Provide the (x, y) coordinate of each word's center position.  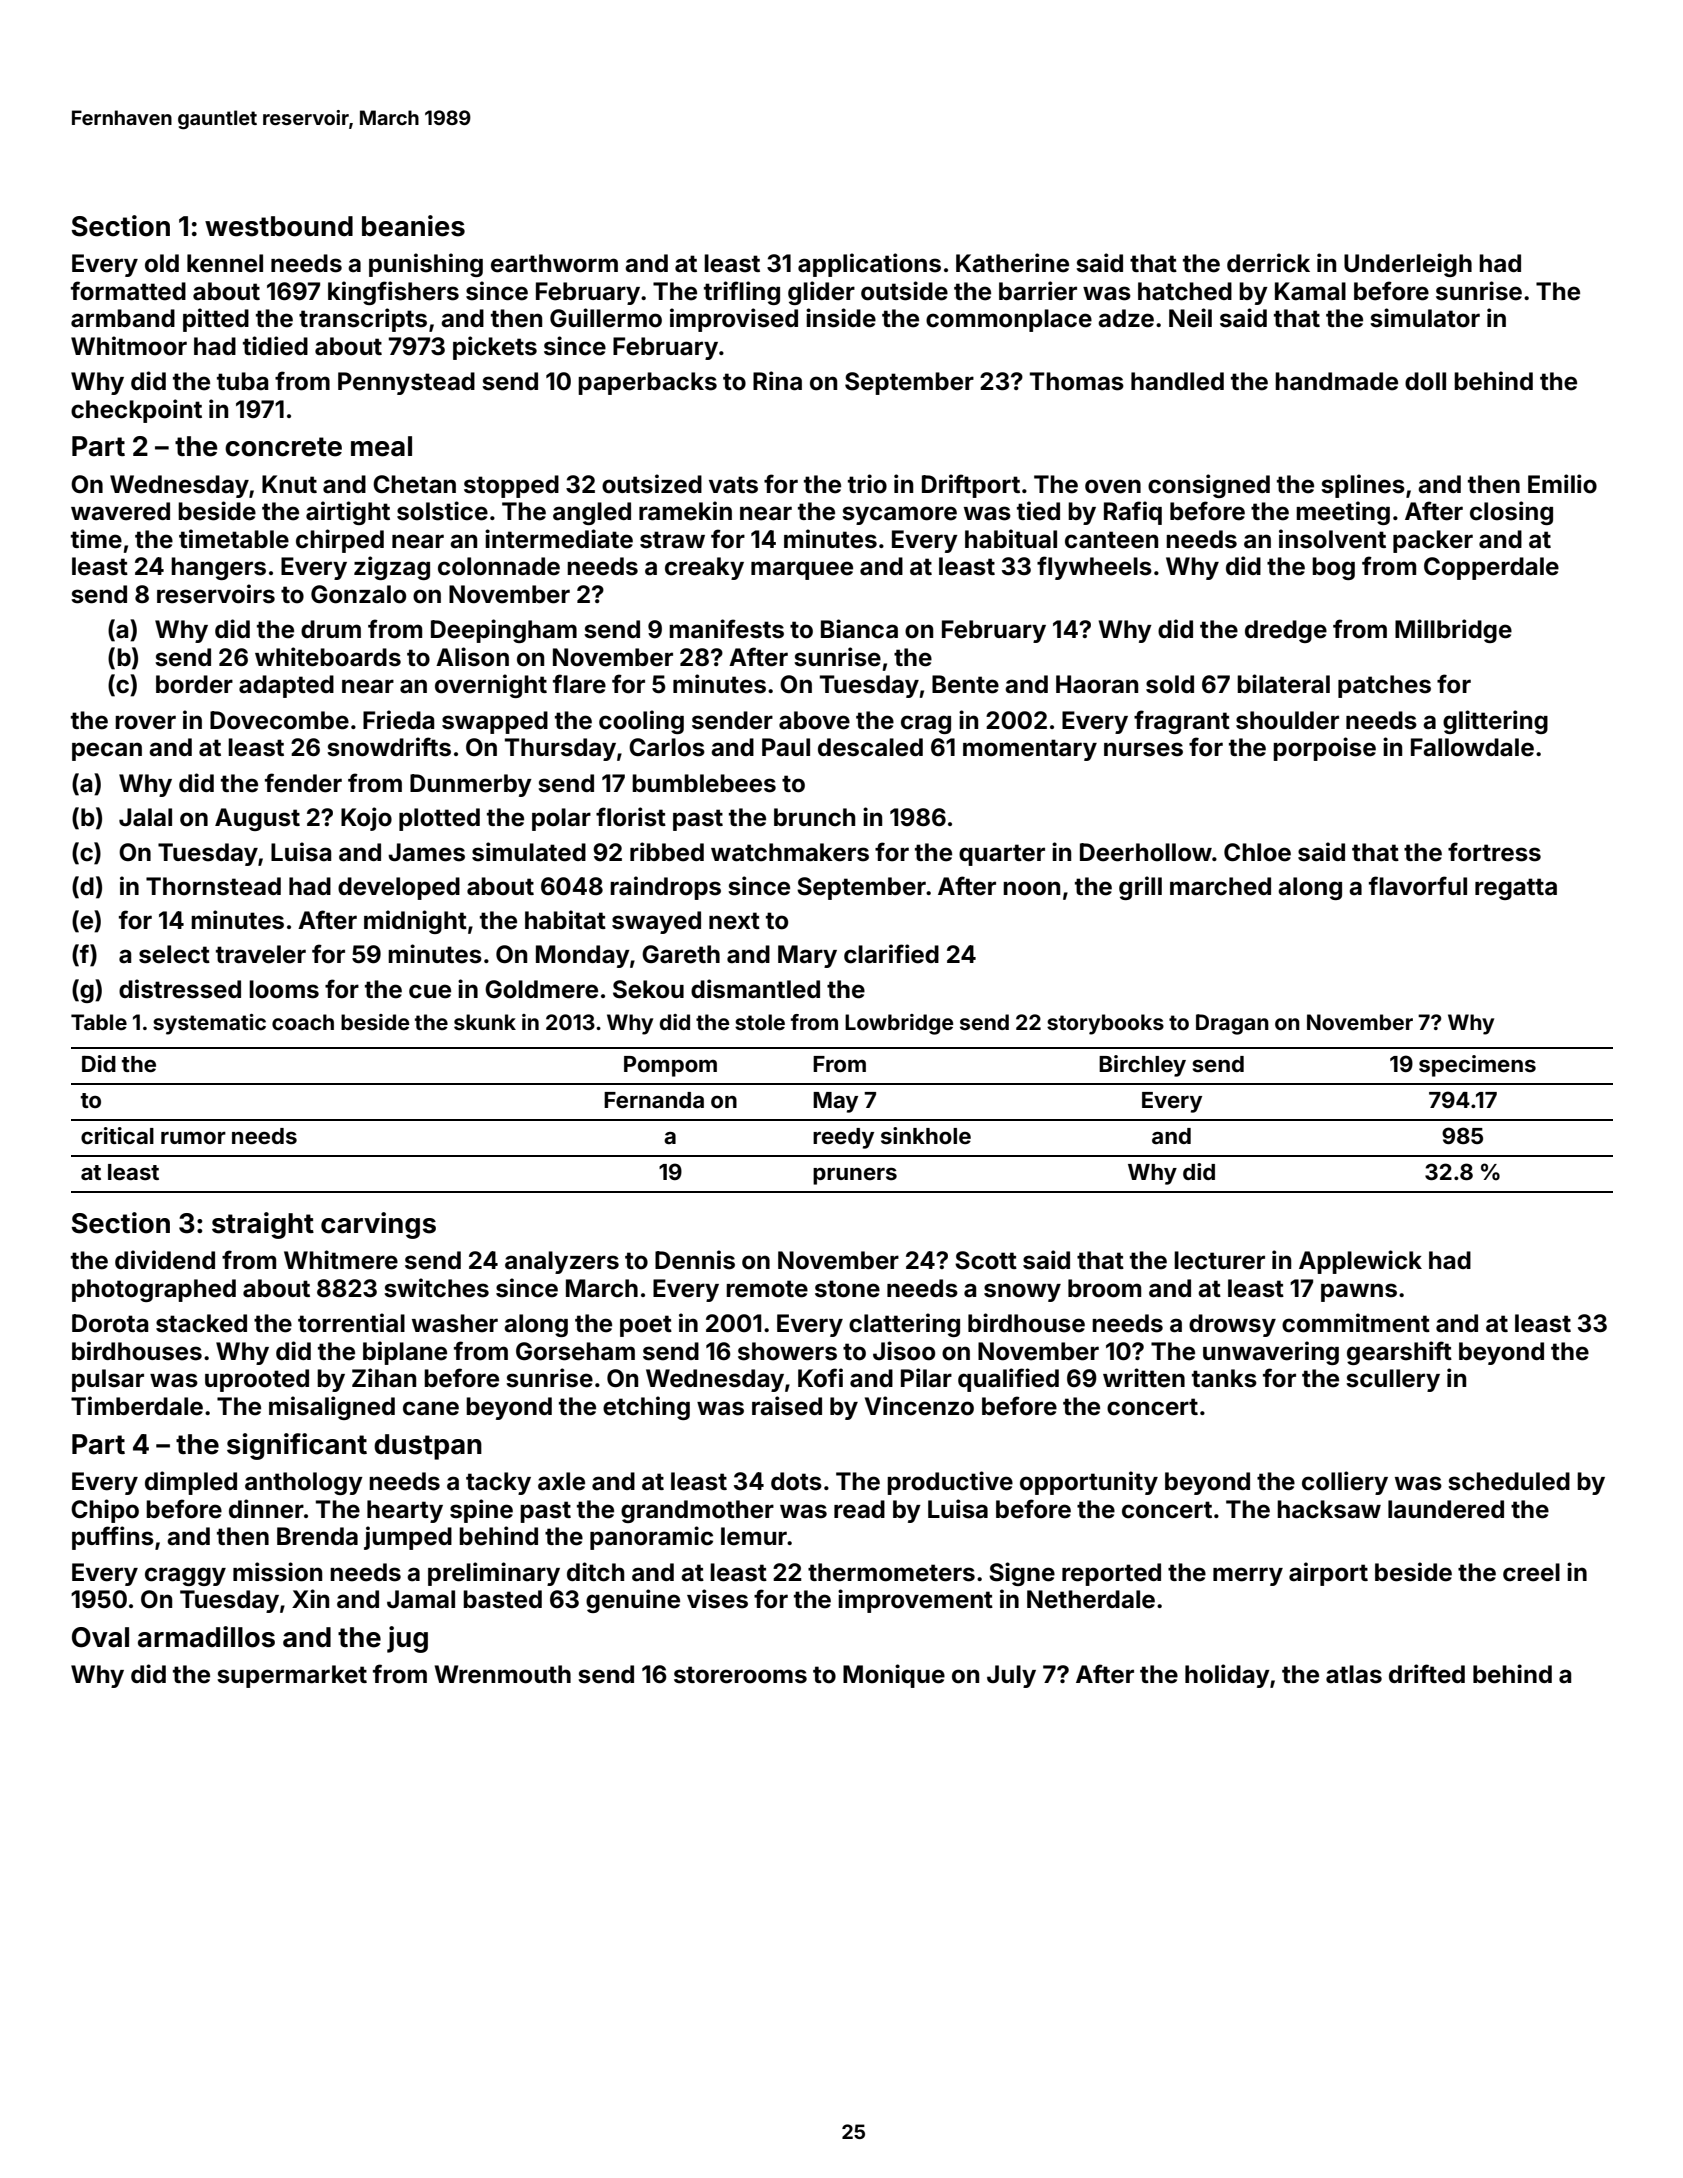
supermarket (292, 1676)
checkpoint (136, 411)
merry (1248, 1576)
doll (1425, 381)
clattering (904, 1325)
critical (117, 1135)
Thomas (1077, 381)
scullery (1393, 1380)
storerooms (740, 1675)
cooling (641, 722)
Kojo (366, 819)
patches (1384, 686)
